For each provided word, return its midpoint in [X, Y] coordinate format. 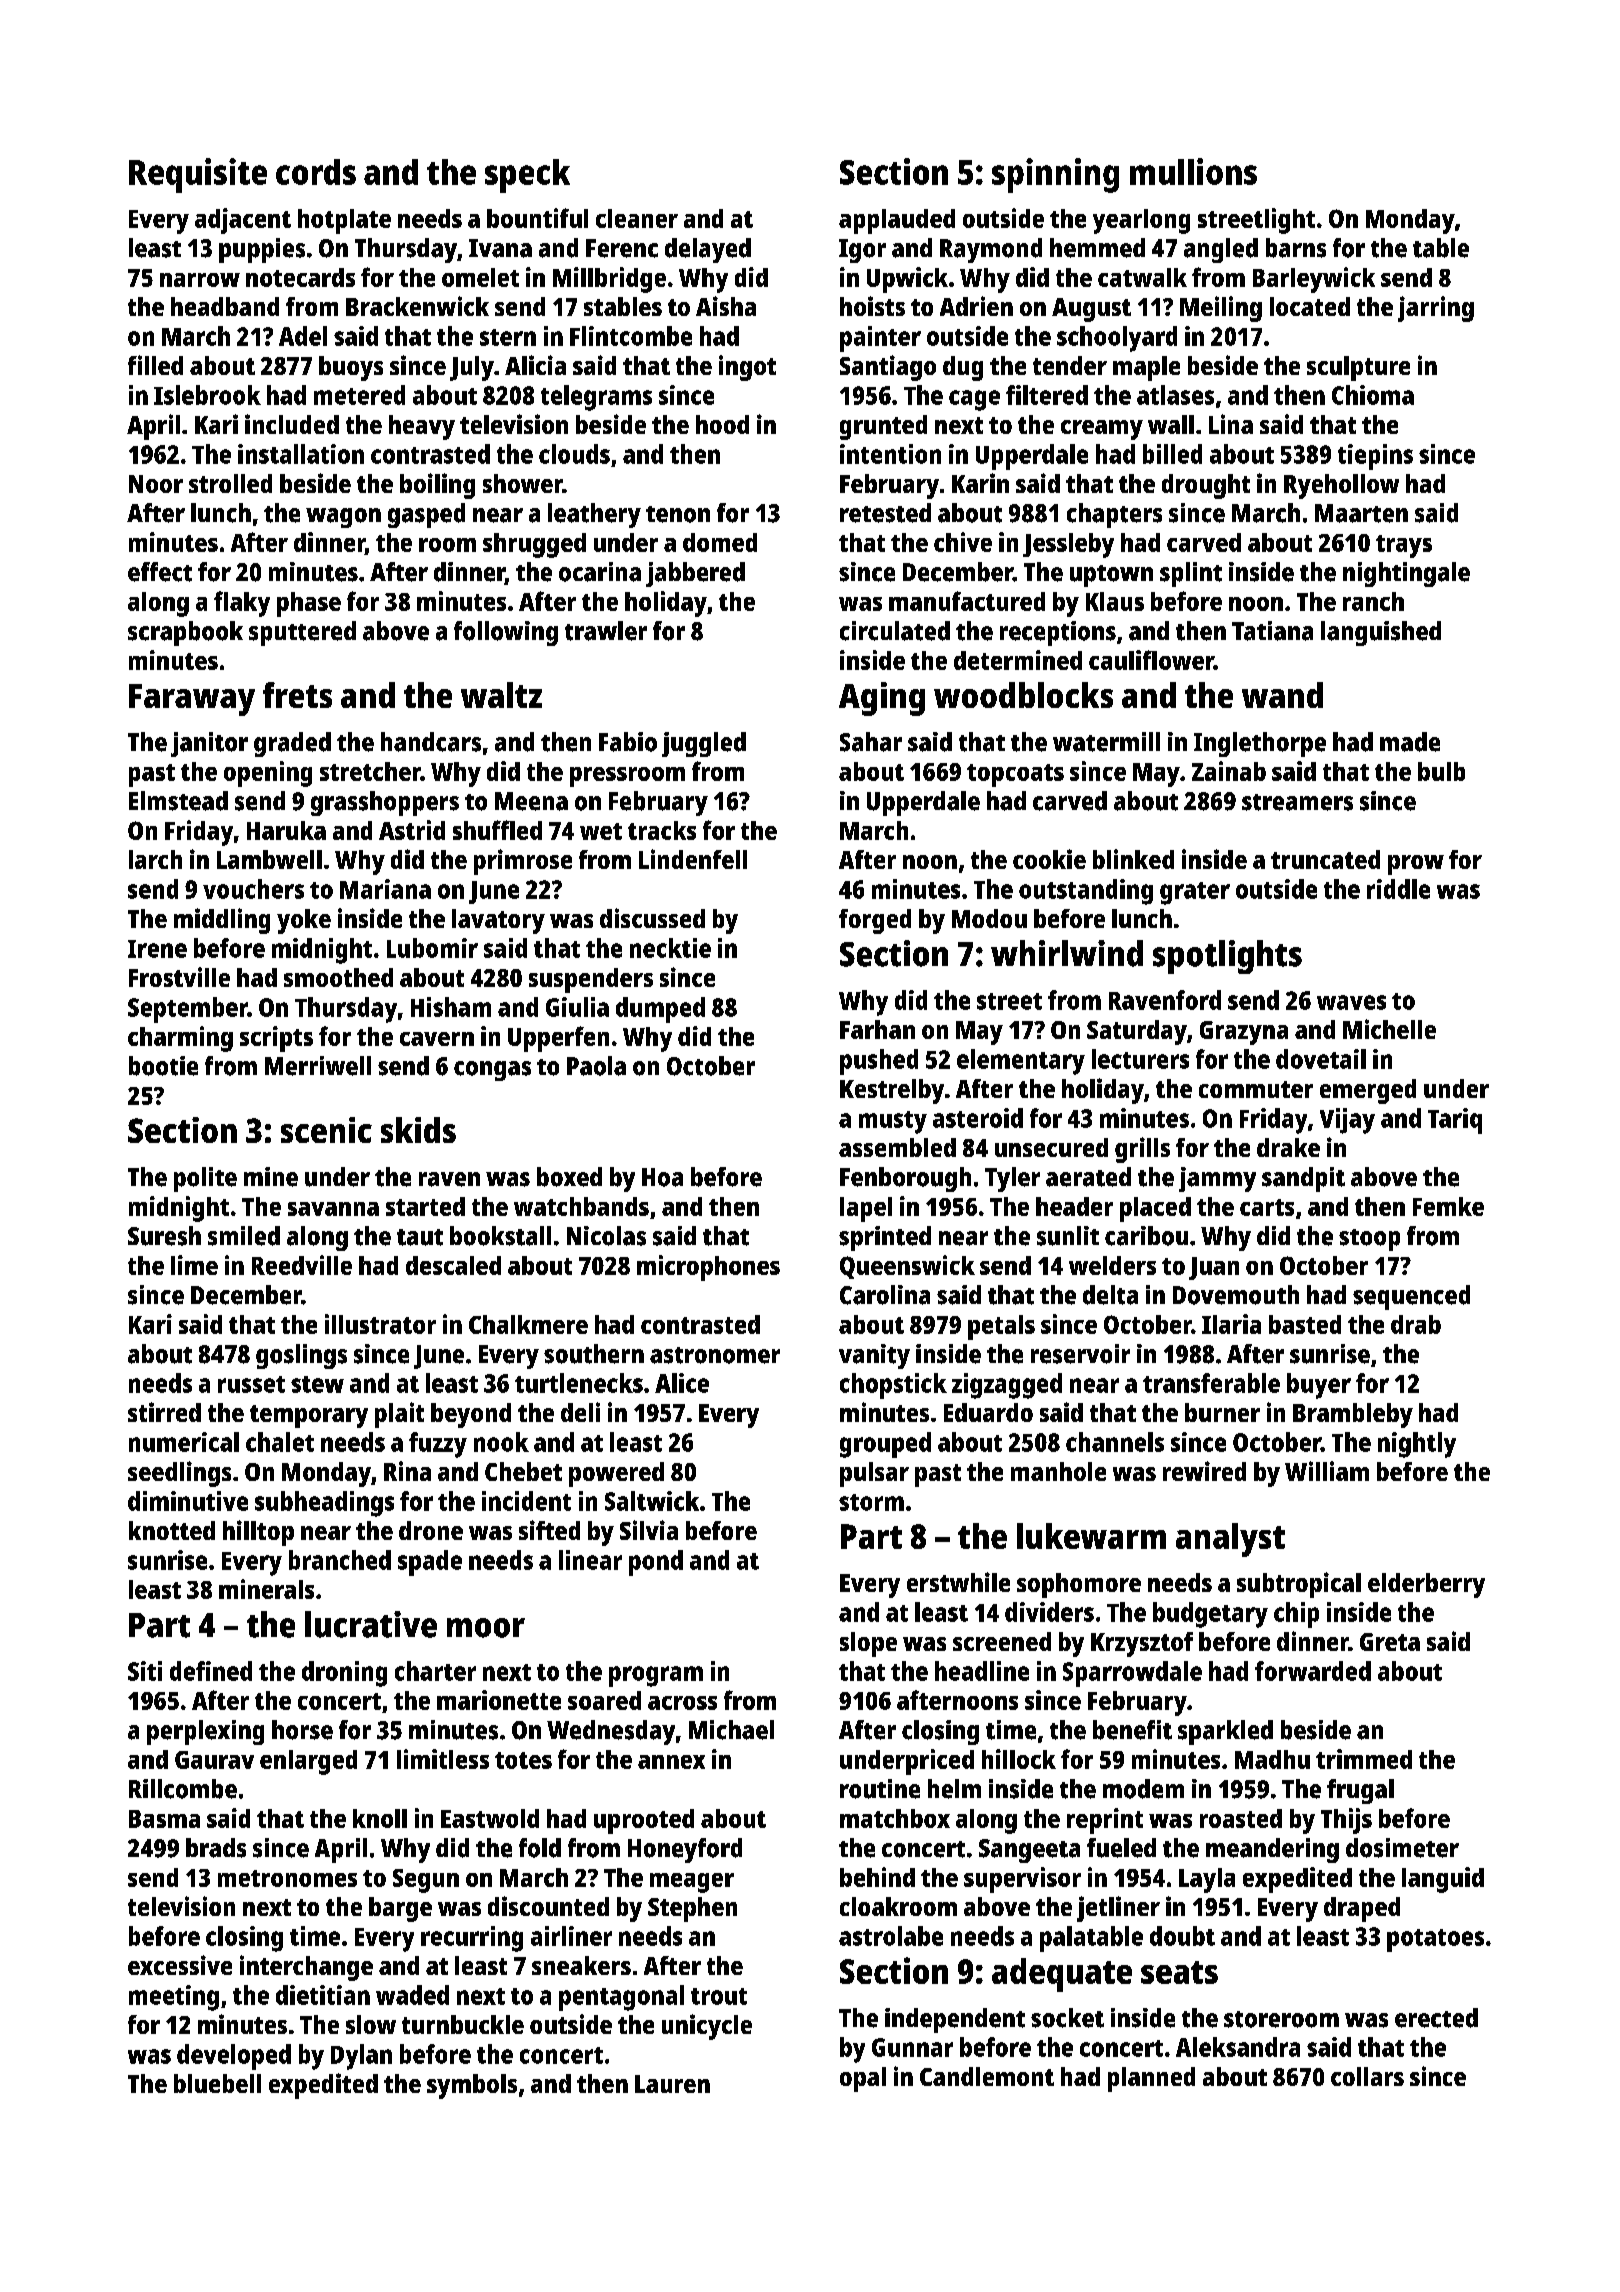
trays [1404, 546]
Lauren [672, 2084]
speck [527, 176]
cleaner [637, 218]
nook [501, 1442]
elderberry [1426, 1585]
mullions [1193, 171]
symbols [472, 2086]
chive [963, 542]
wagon [343, 518]
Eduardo [988, 1412]
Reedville [302, 1265]
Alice [682, 1383]
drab [1416, 1324]
